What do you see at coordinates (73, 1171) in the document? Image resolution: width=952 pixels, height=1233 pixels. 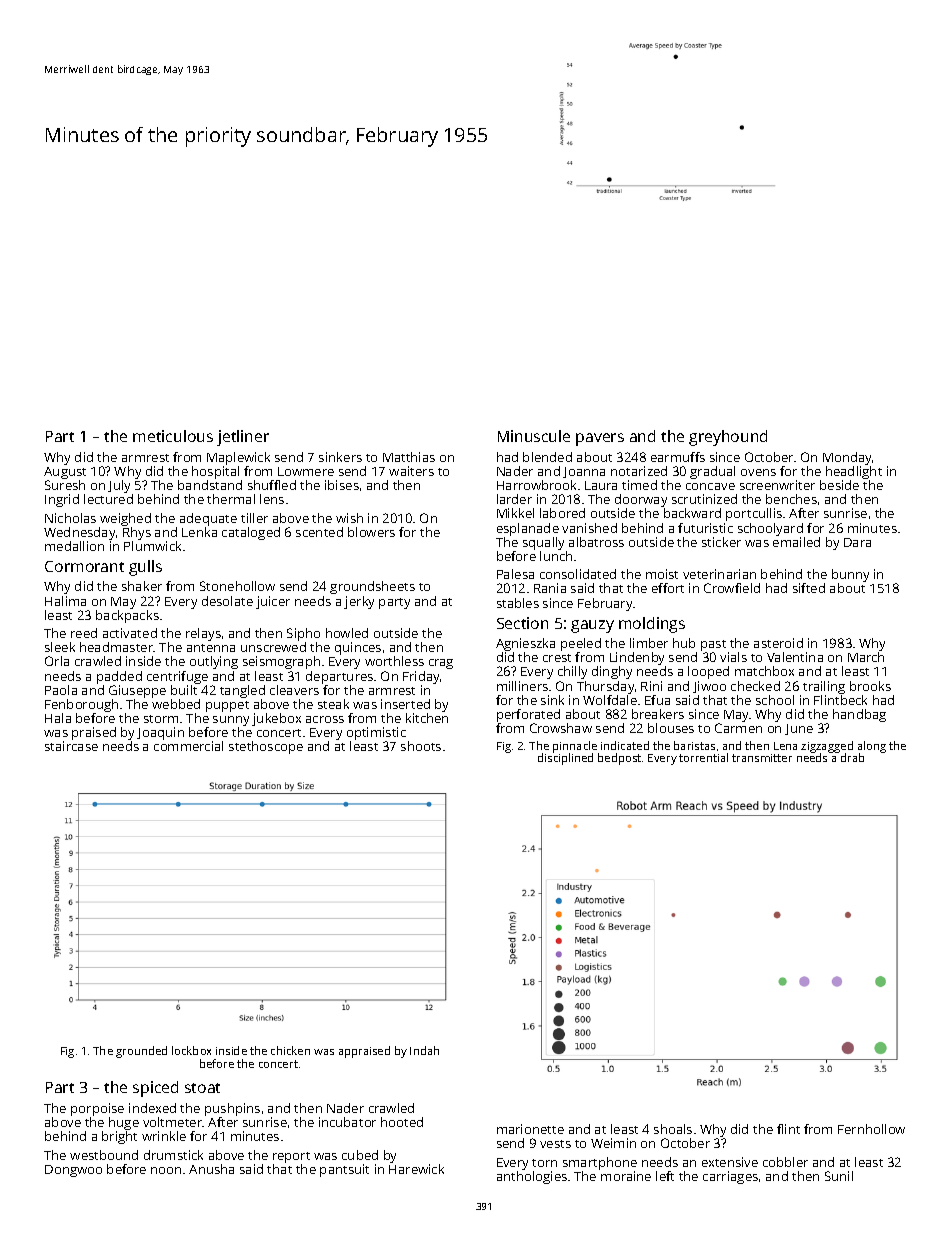 I see `Dongwoo` at bounding box center [73, 1171].
